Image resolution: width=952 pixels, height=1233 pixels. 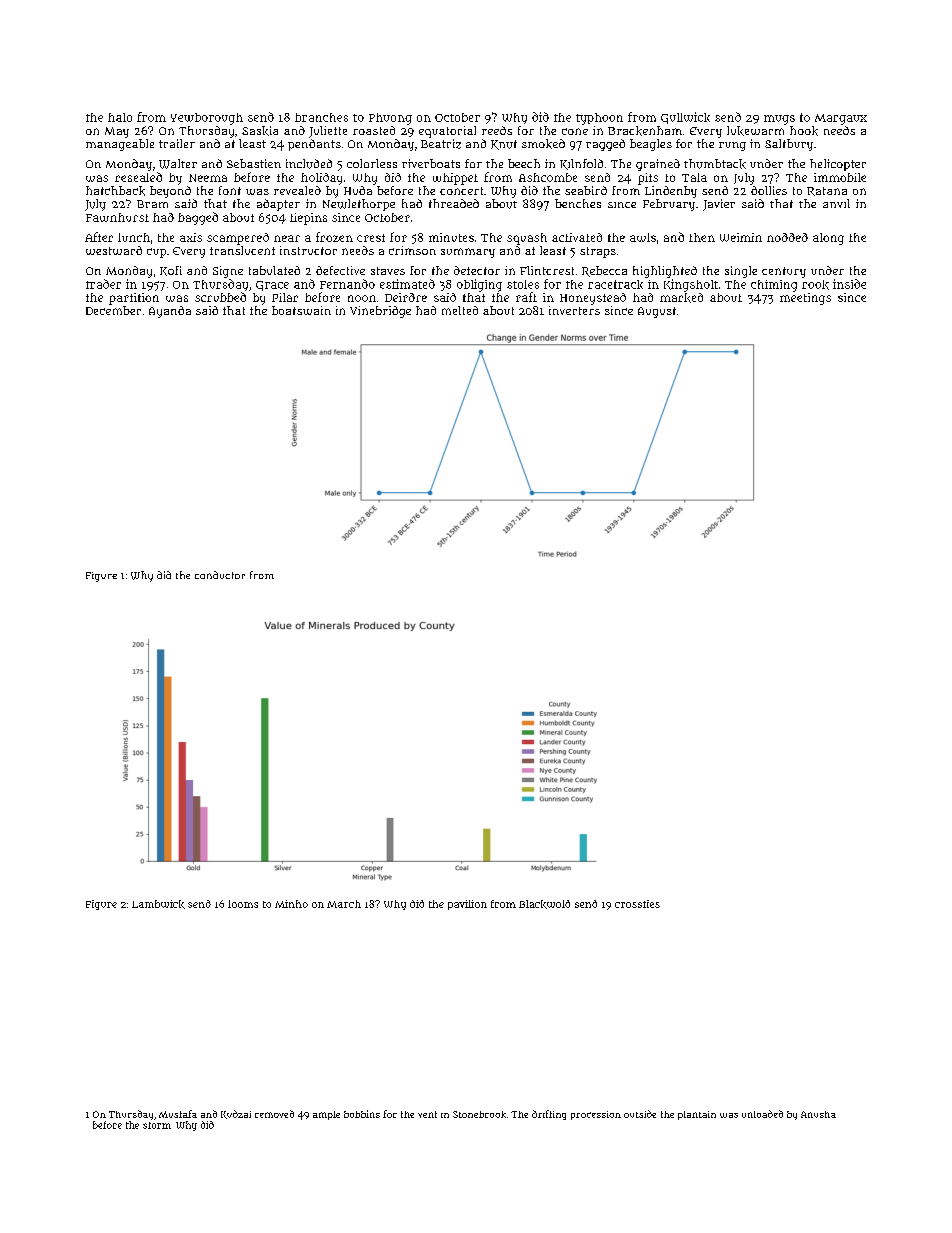 What do you see at coordinates (527, 239) in the screenshot?
I see `squash` at bounding box center [527, 239].
